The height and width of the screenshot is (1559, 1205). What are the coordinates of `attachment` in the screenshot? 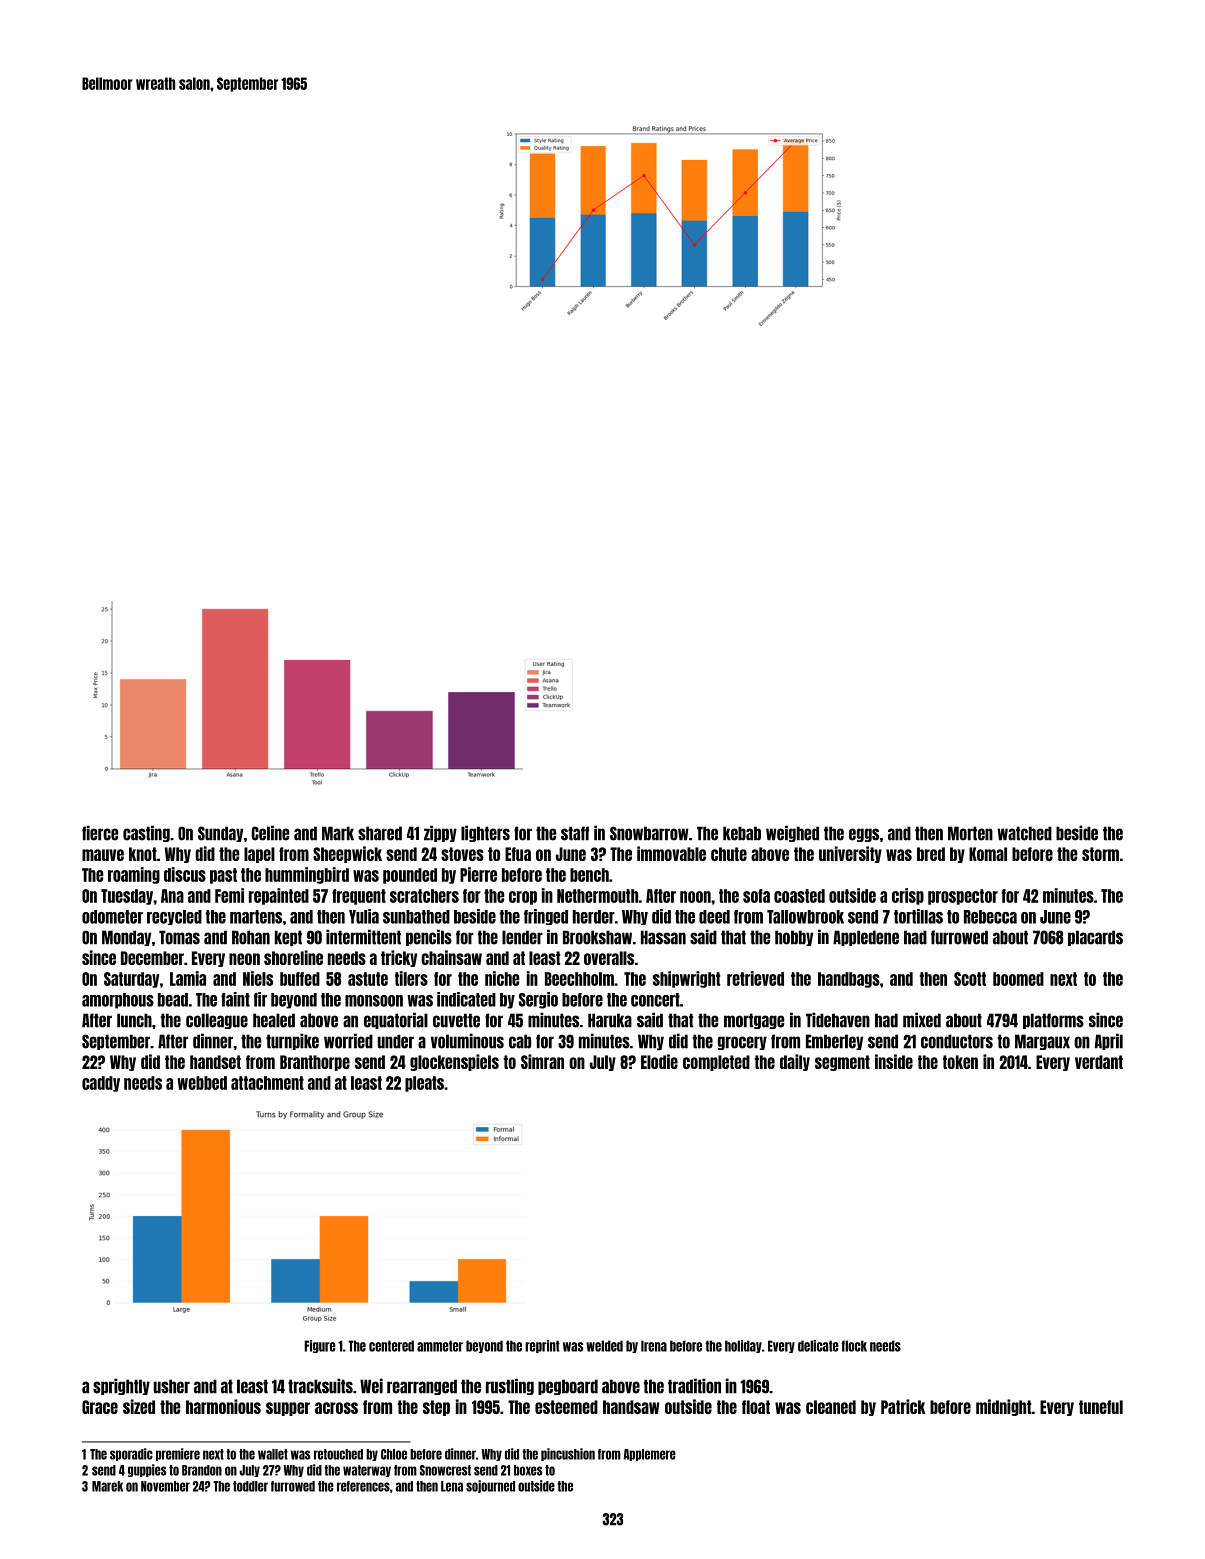 It's located at (267, 1083).
